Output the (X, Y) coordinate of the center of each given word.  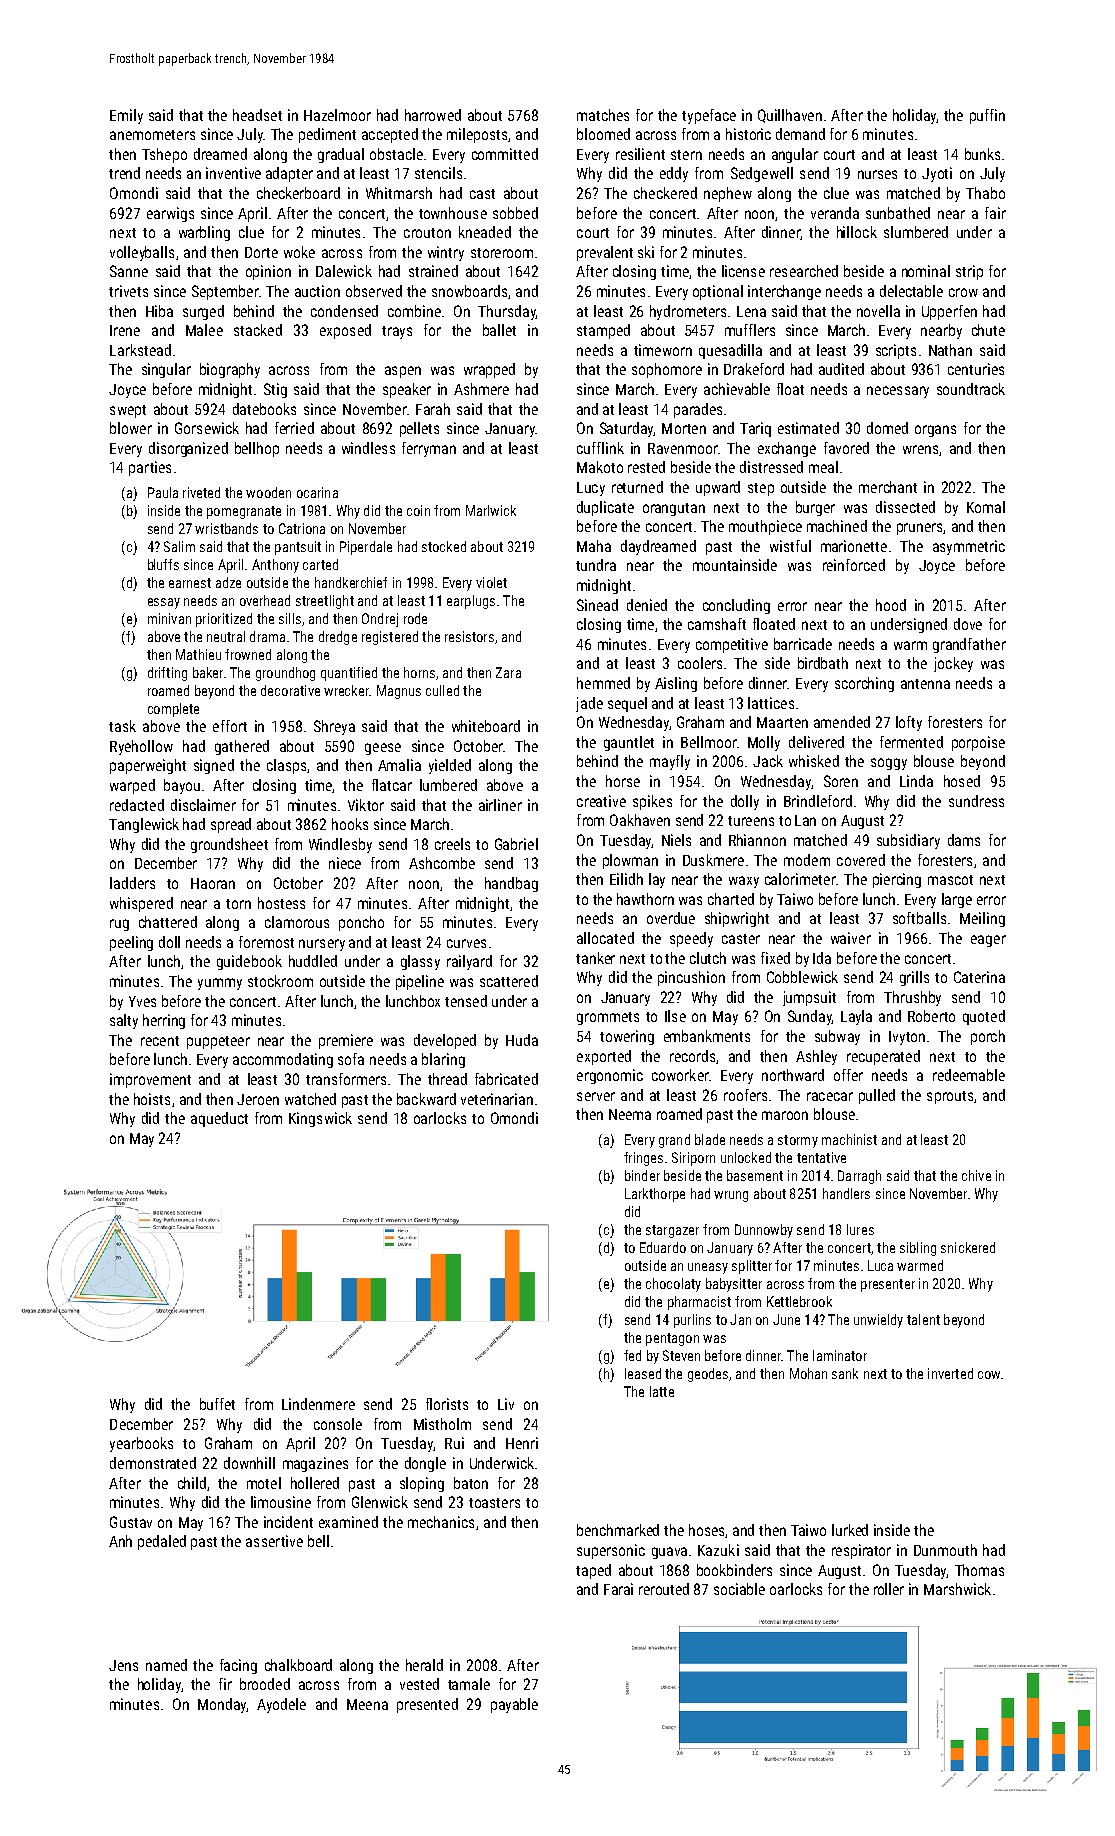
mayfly (670, 762)
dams (964, 840)
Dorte (261, 252)
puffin (987, 116)
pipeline (420, 982)
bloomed (603, 134)
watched (310, 1099)
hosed (962, 781)
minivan (169, 618)
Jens (123, 1665)
